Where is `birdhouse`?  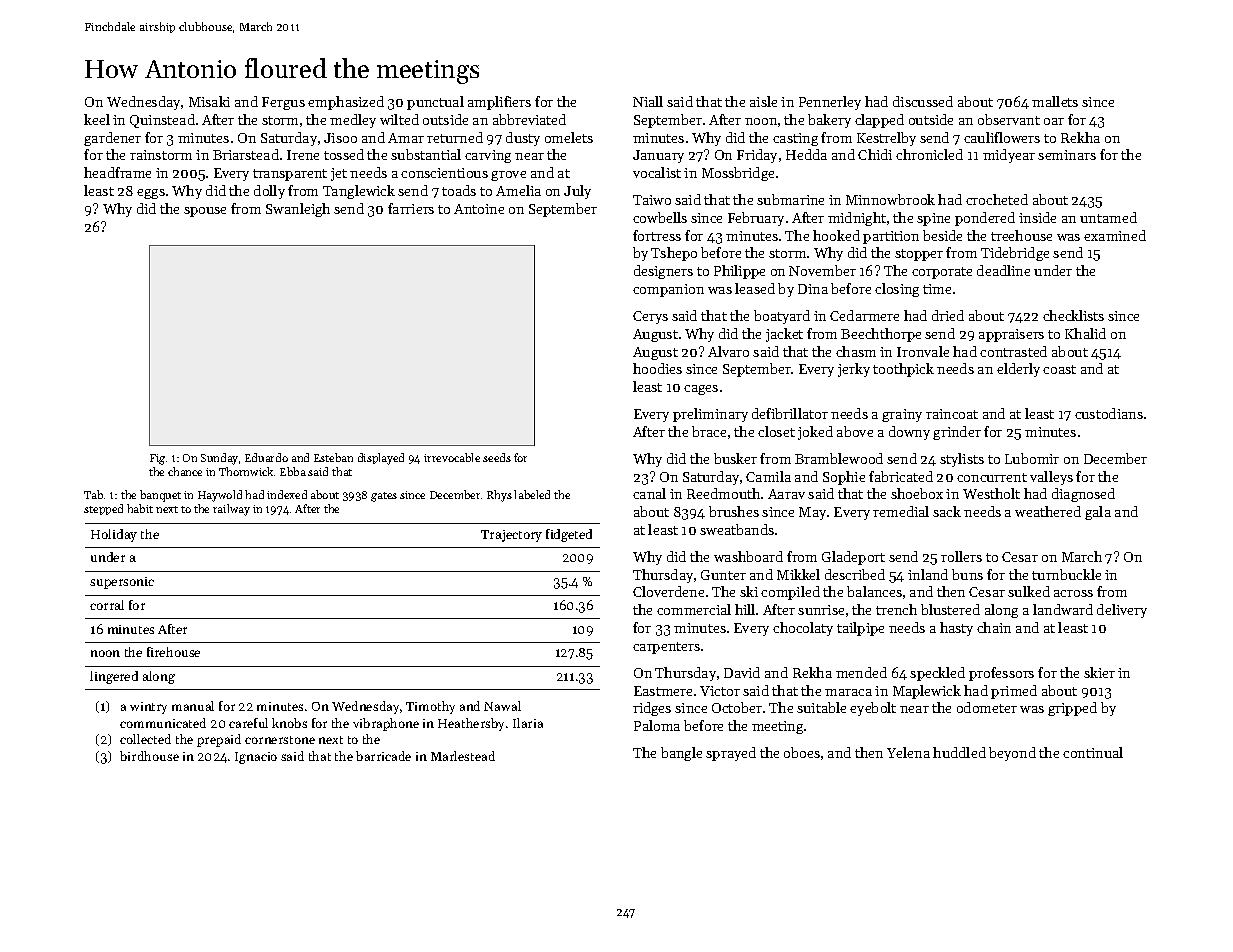 birdhouse is located at coordinates (149, 756).
